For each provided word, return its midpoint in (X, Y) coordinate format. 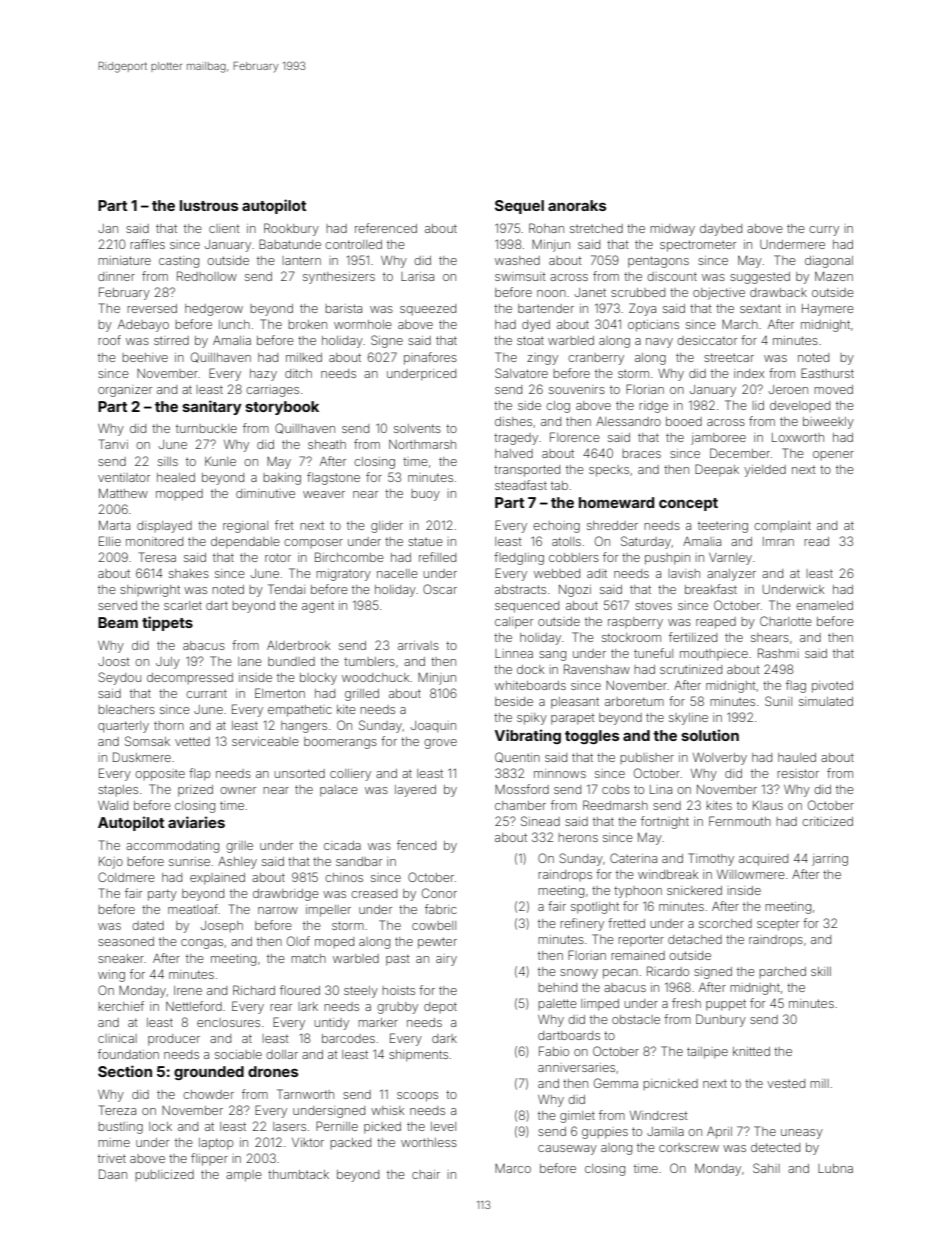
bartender (546, 308)
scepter (778, 925)
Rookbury (291, 229)
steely (361, 992)
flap (199, 774)
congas (202, 944)
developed (800, 406)
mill (819, 1083)
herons (578, 837)
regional (245, 527)
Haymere (828, 310)
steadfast (521, 485)
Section (125, 1071)
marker (378, 1022)
